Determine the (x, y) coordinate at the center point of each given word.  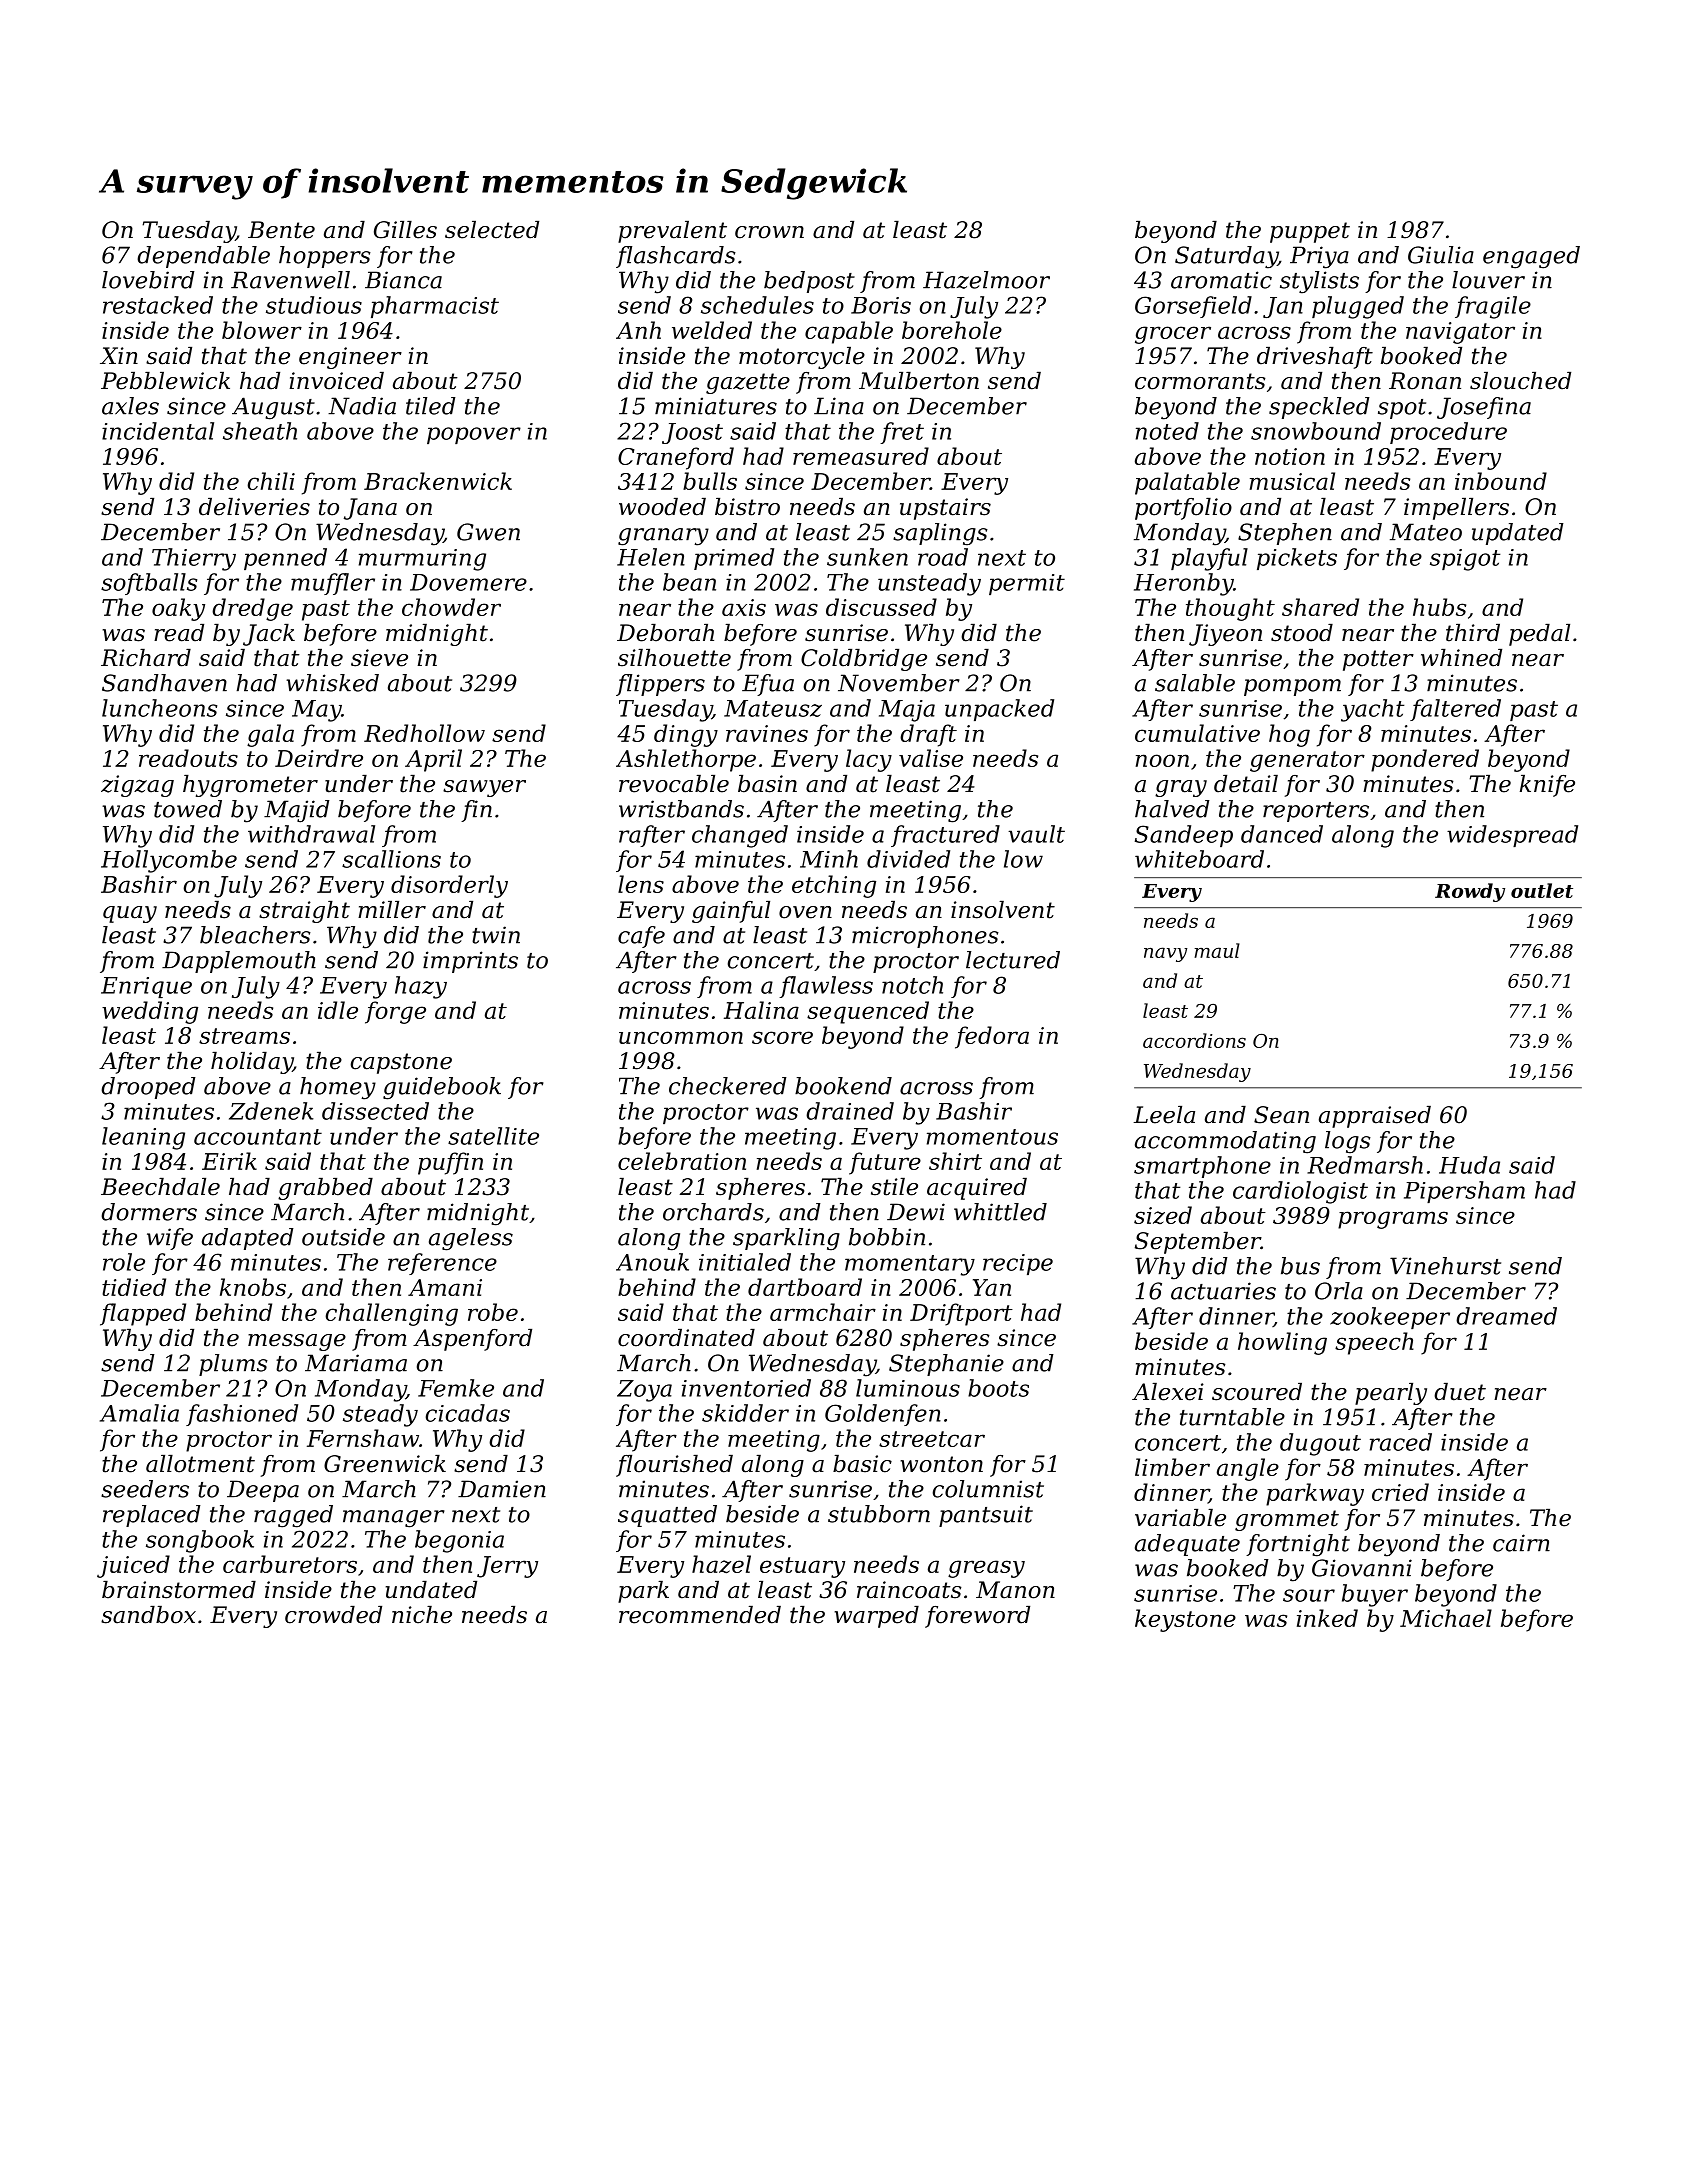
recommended (700, 1615)
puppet (1310, 232)
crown (769, 232)
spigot (1465, 560)
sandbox (148, 1615)
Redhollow (424, 733)
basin (767, 784)
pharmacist (435, 307)
